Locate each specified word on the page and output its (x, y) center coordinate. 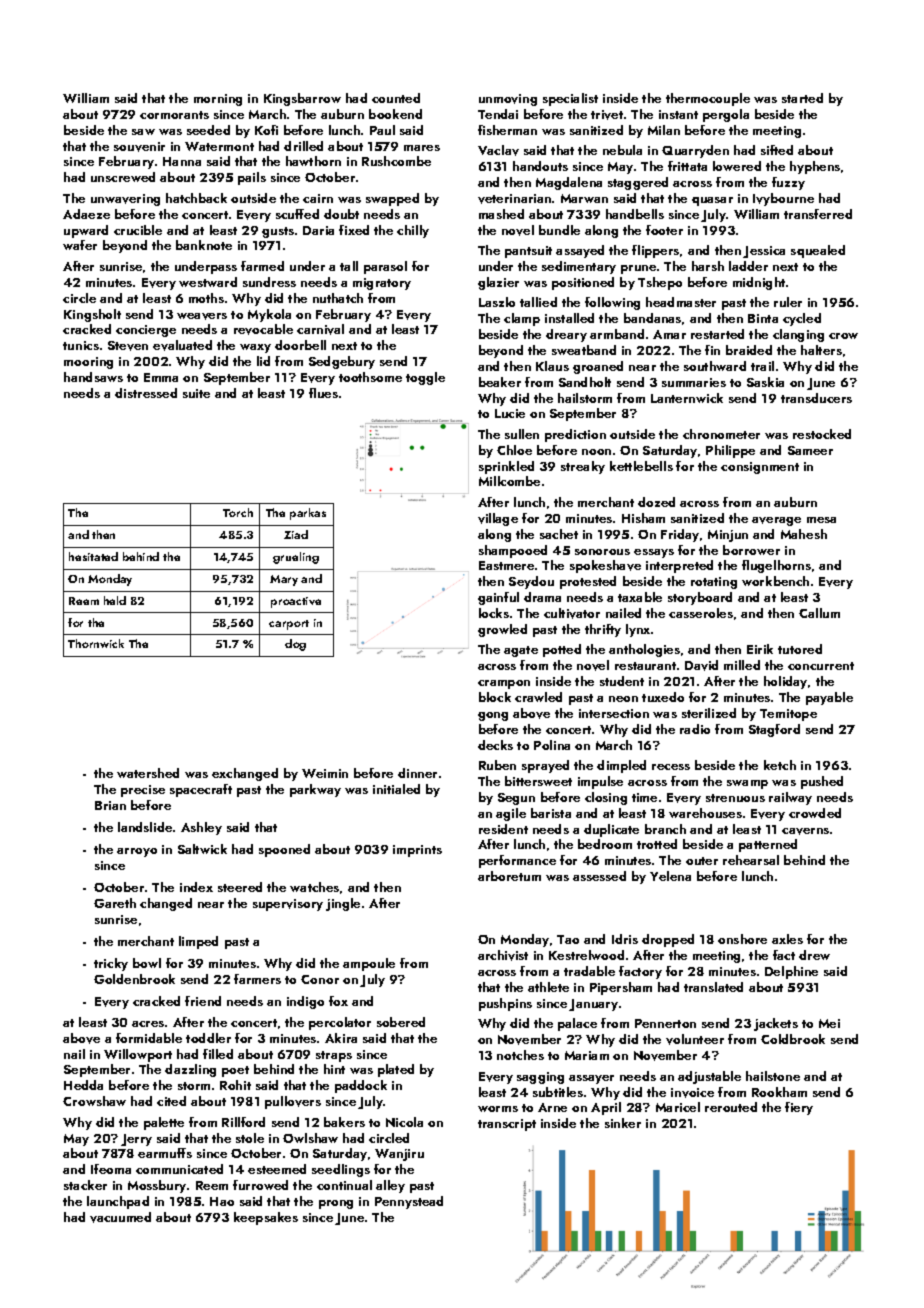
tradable (589, 971)
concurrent (821, 666)
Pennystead (409, 1202)
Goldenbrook (134, 979)
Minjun (728, 536)
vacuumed (120, 1217)
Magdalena (569, 183)
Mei (829, 1023)
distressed (146, 393)
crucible (138, 230)
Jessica (764, 252)
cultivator (572, 613)
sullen (522, 434)
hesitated (93, 556)
